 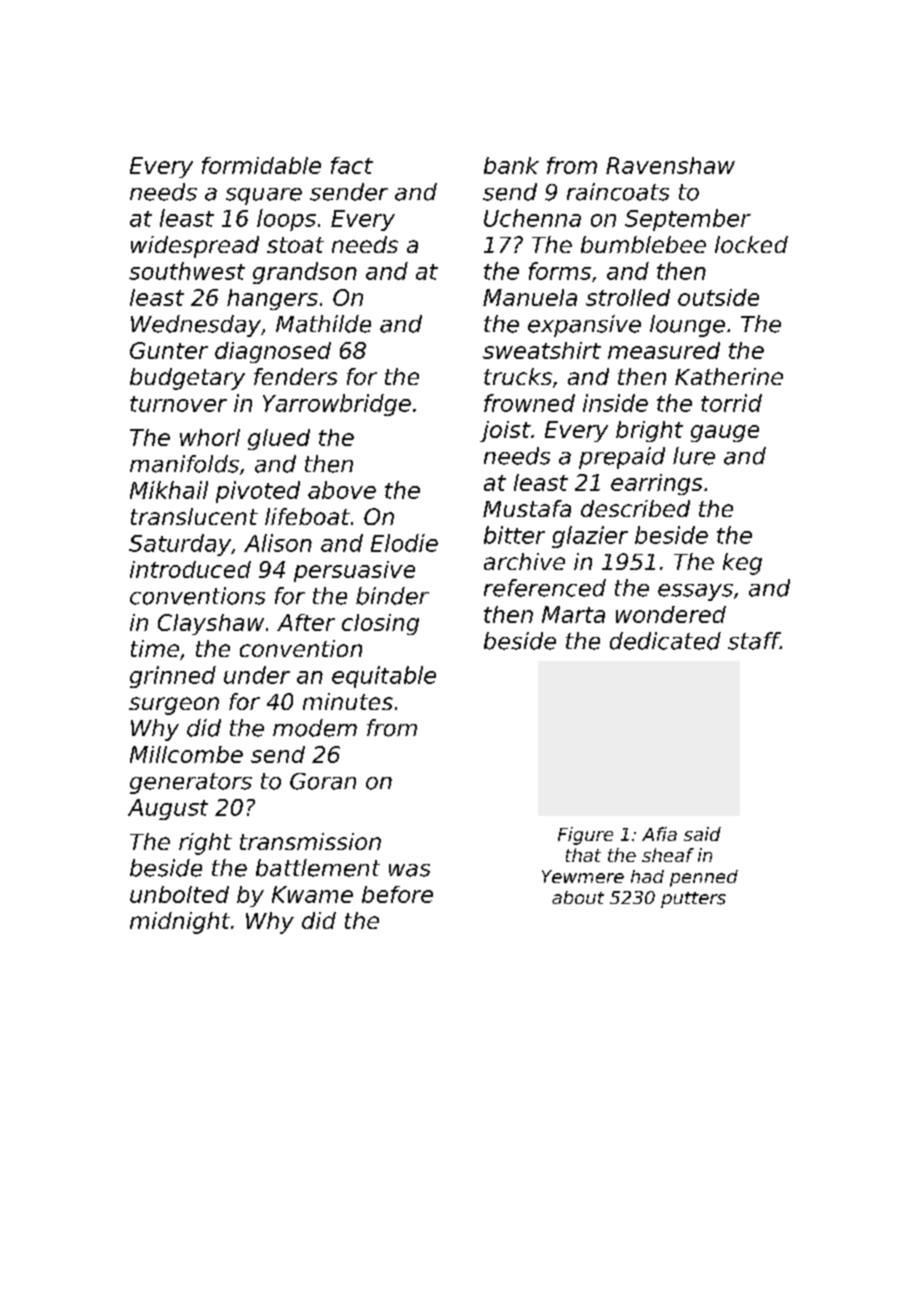 I want to click on Elodie, so click(x=404, y=543).
